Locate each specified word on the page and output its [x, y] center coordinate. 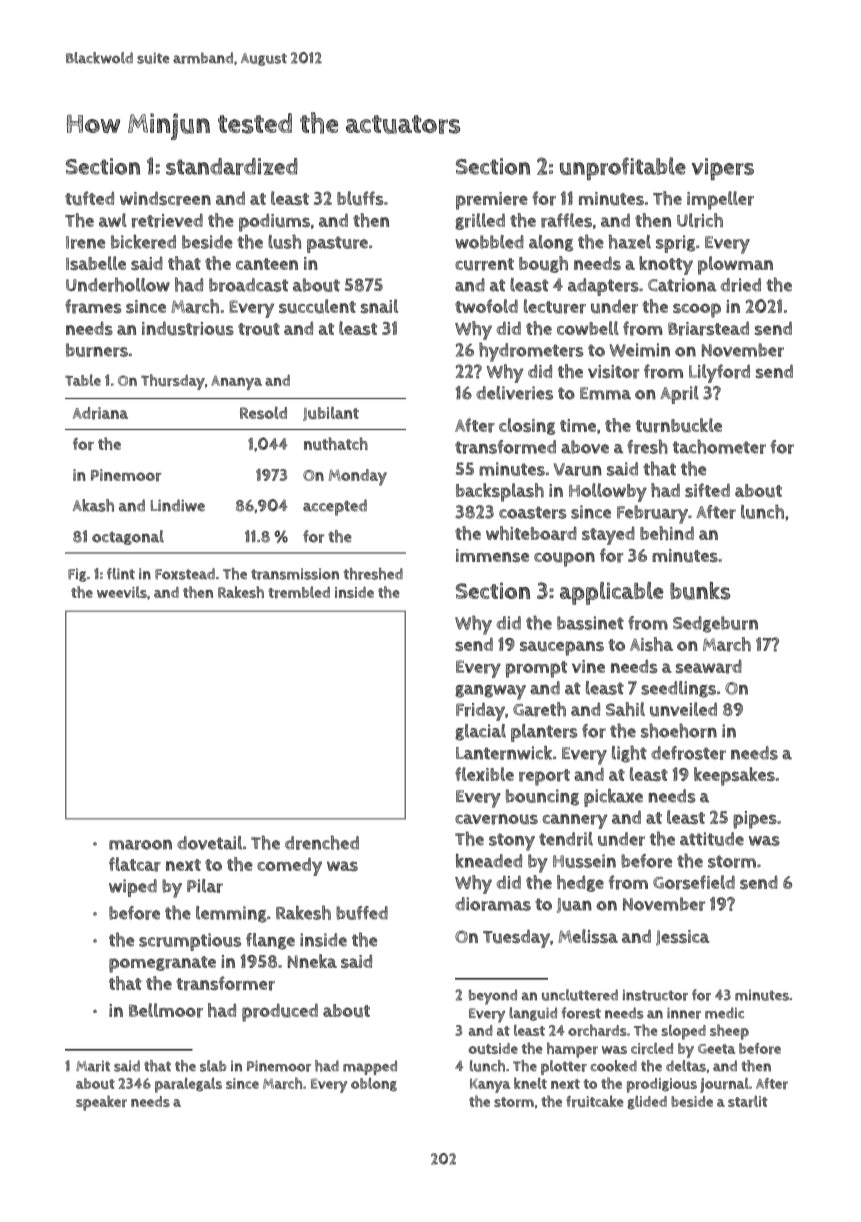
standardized [232, 166]
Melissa [588, 936]
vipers [722, 169]
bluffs [360, 198]
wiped [133, 888]
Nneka [312, 961]
